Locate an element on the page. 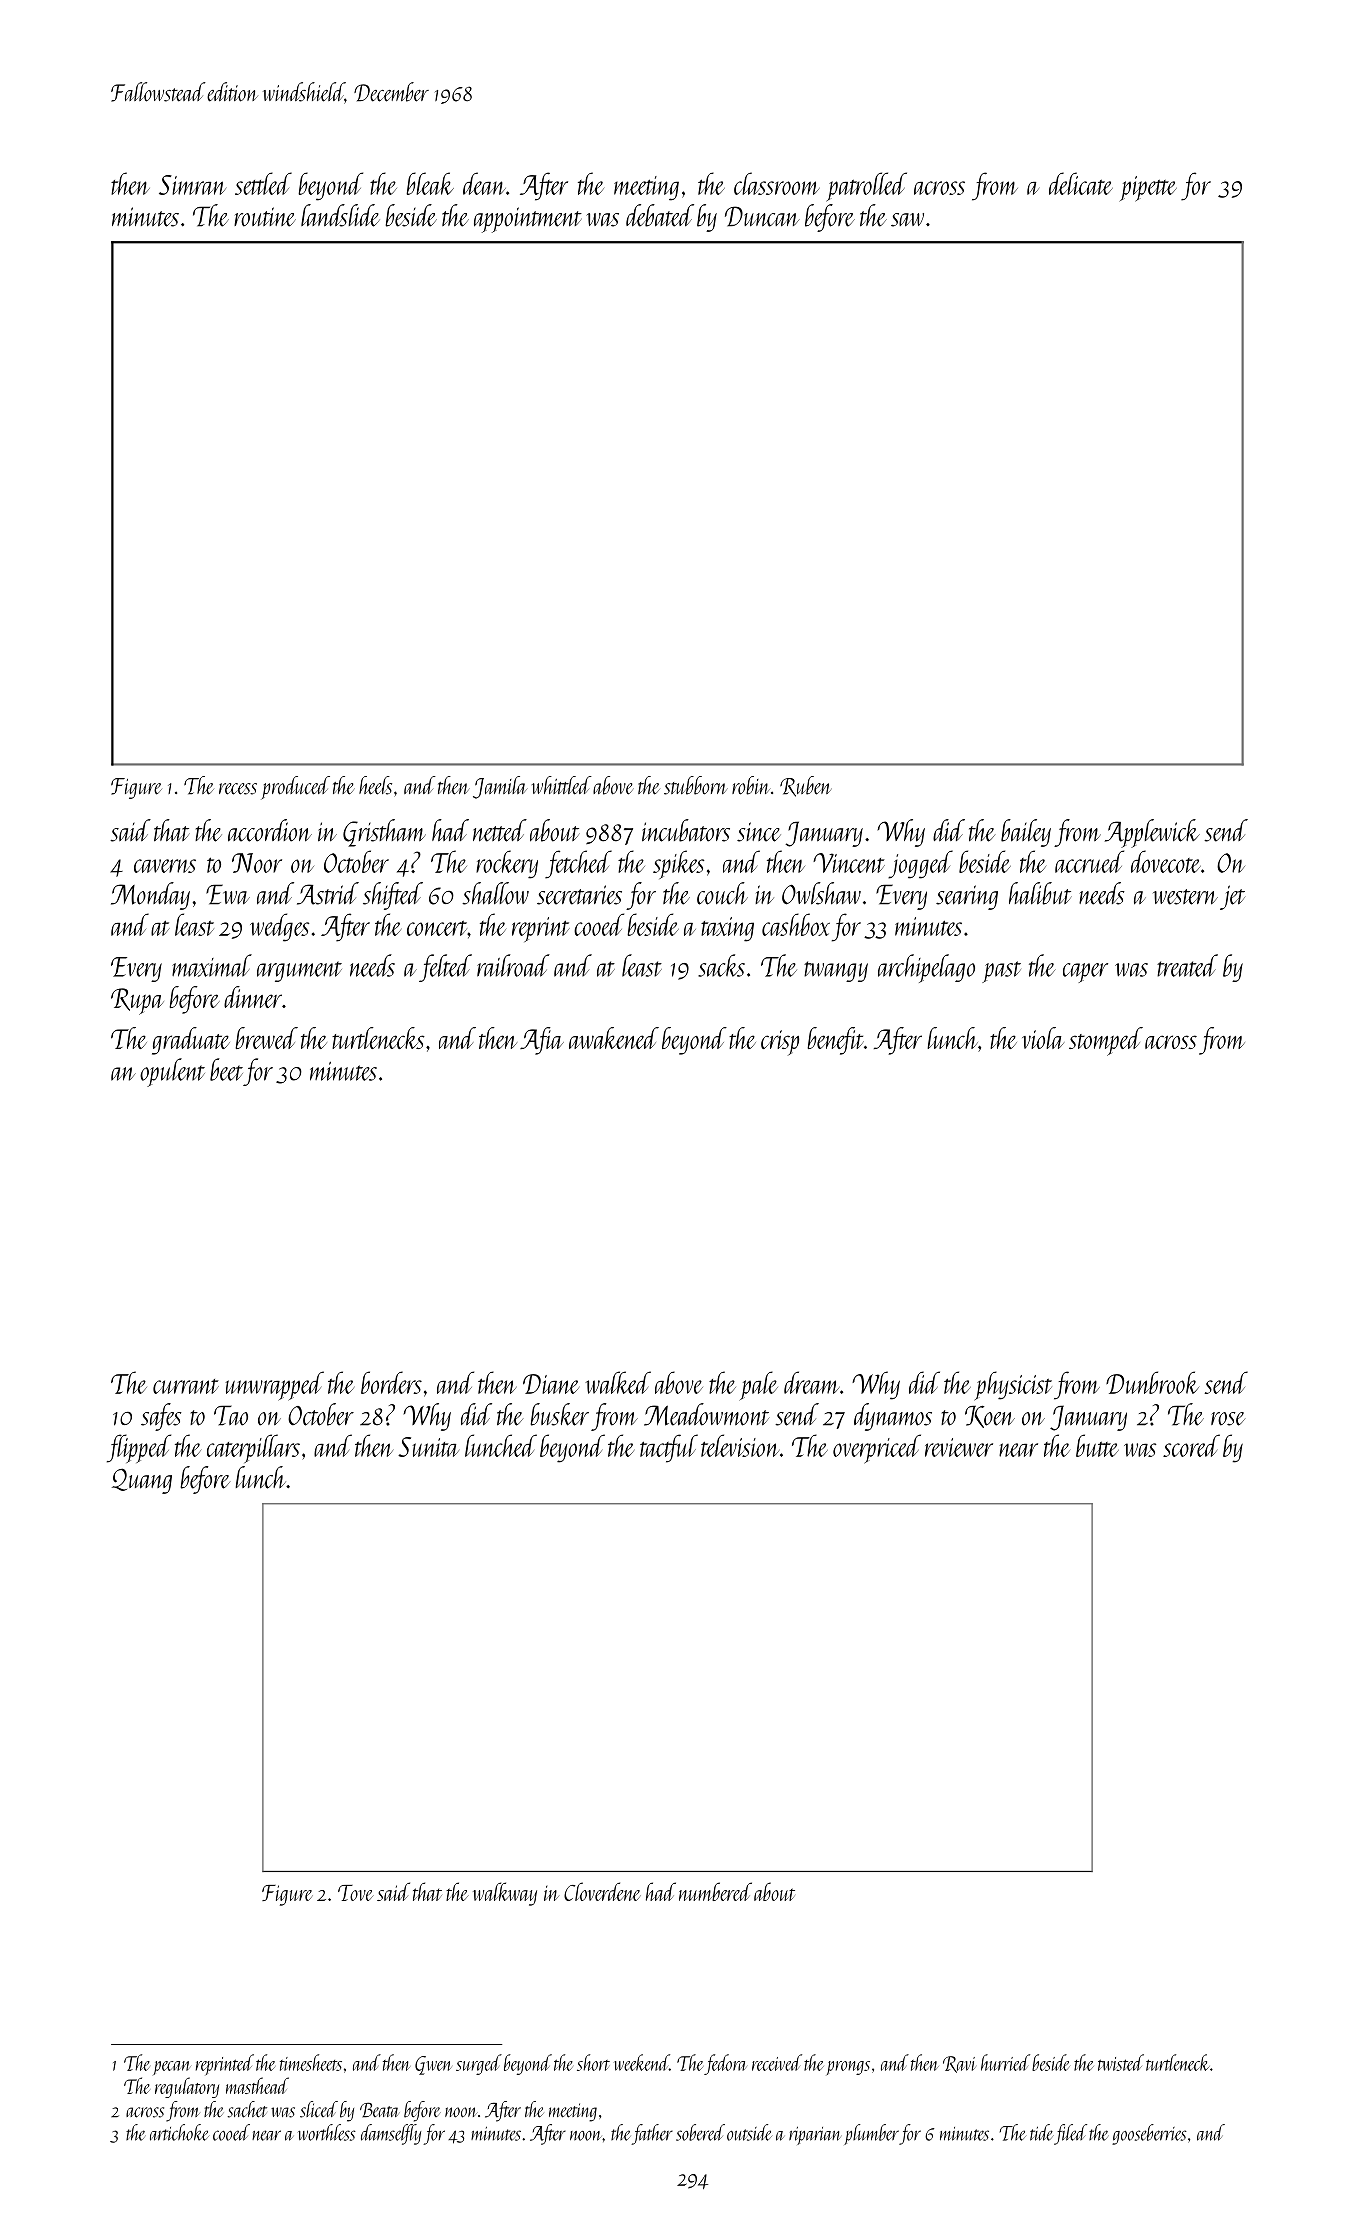 The height and width of the document is (2231, 1355). Duncan is located at coordinates (762, 216).
